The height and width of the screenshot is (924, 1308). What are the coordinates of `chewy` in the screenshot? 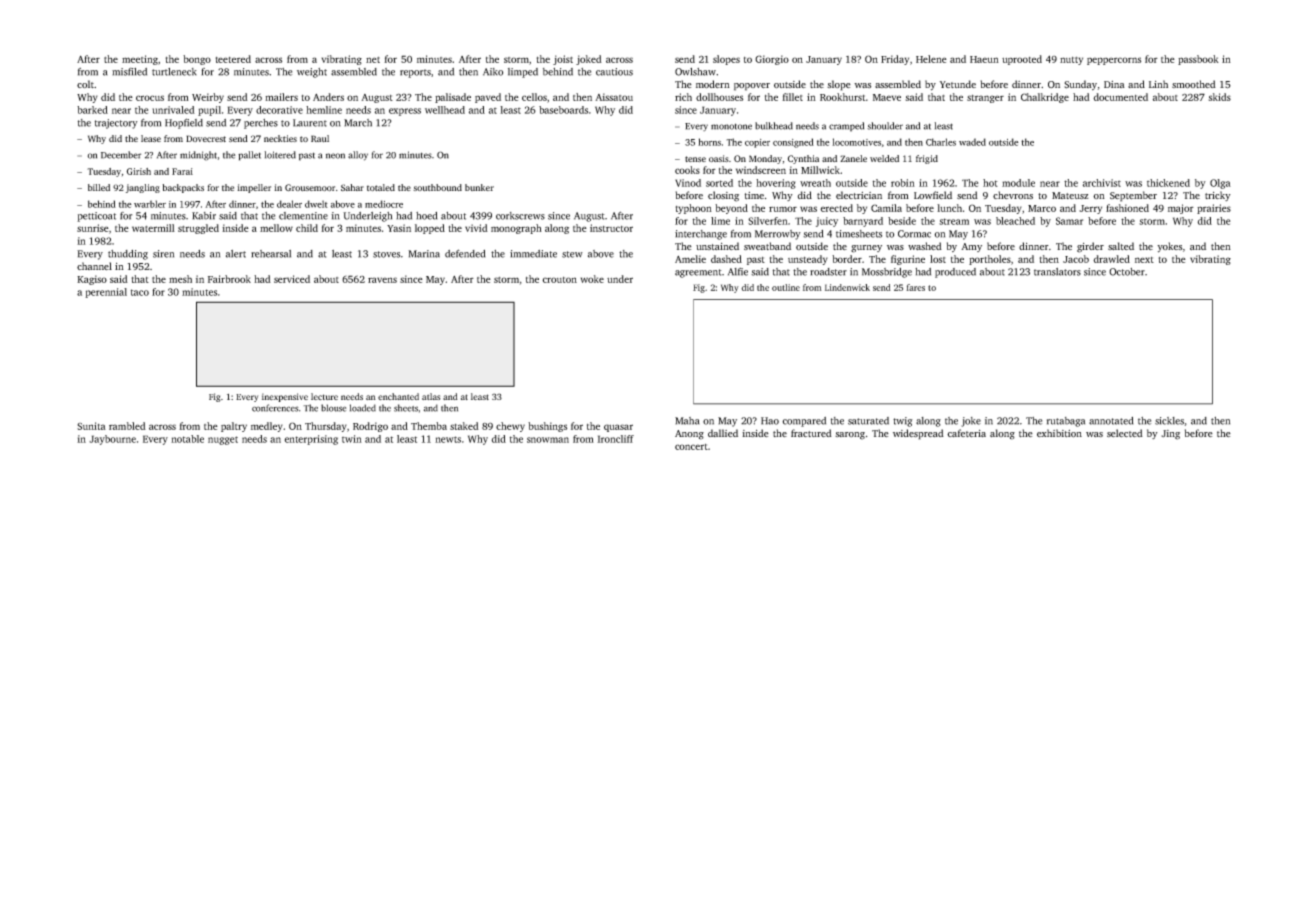 It's located at (510, 427).
